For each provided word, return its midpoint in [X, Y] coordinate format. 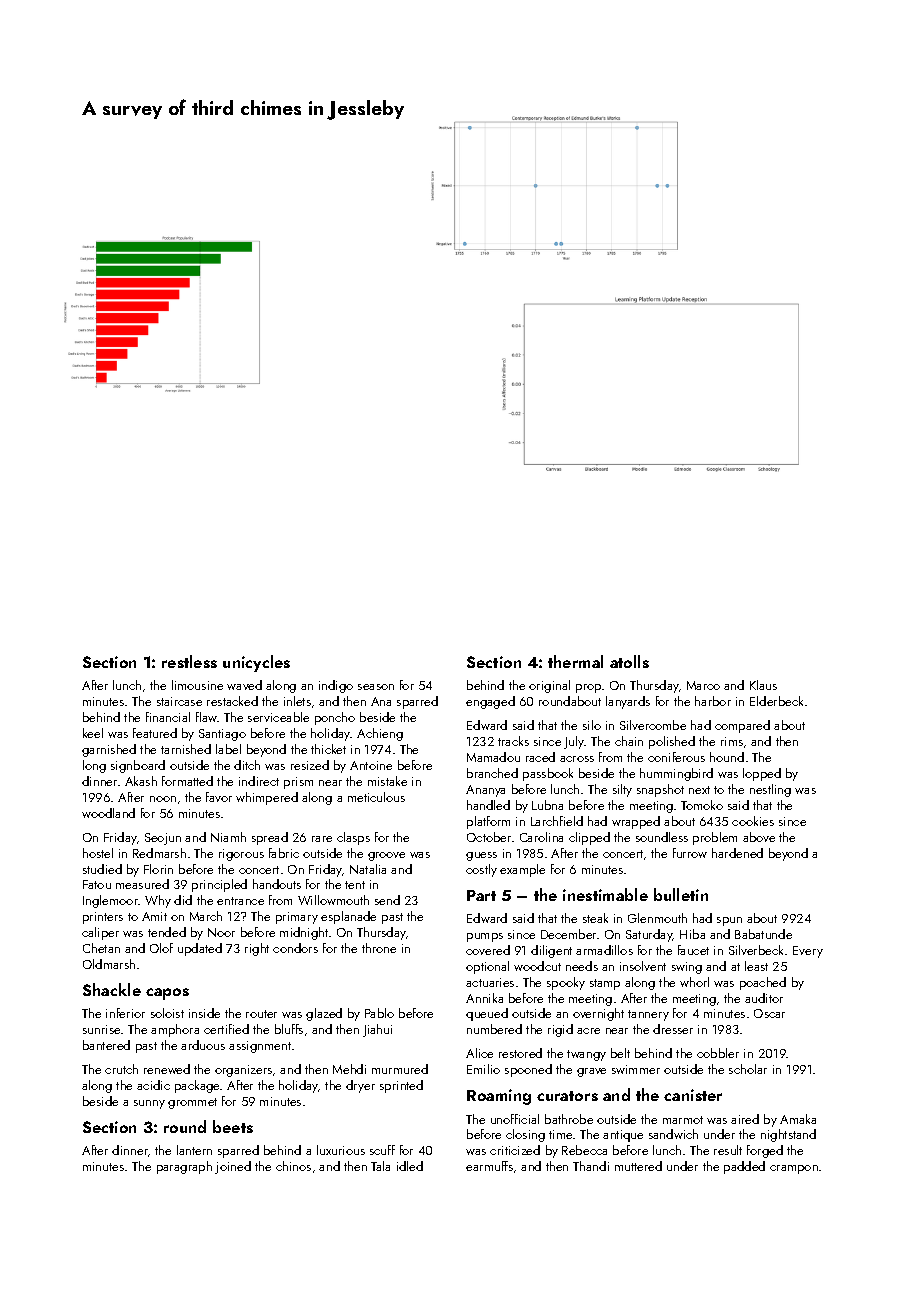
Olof [161, 948]
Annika [484, 998]
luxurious [341, 1150]
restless [189, 661]
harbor [713, 701]
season [376, 687]
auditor [764, 998]
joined [233, 1167]
